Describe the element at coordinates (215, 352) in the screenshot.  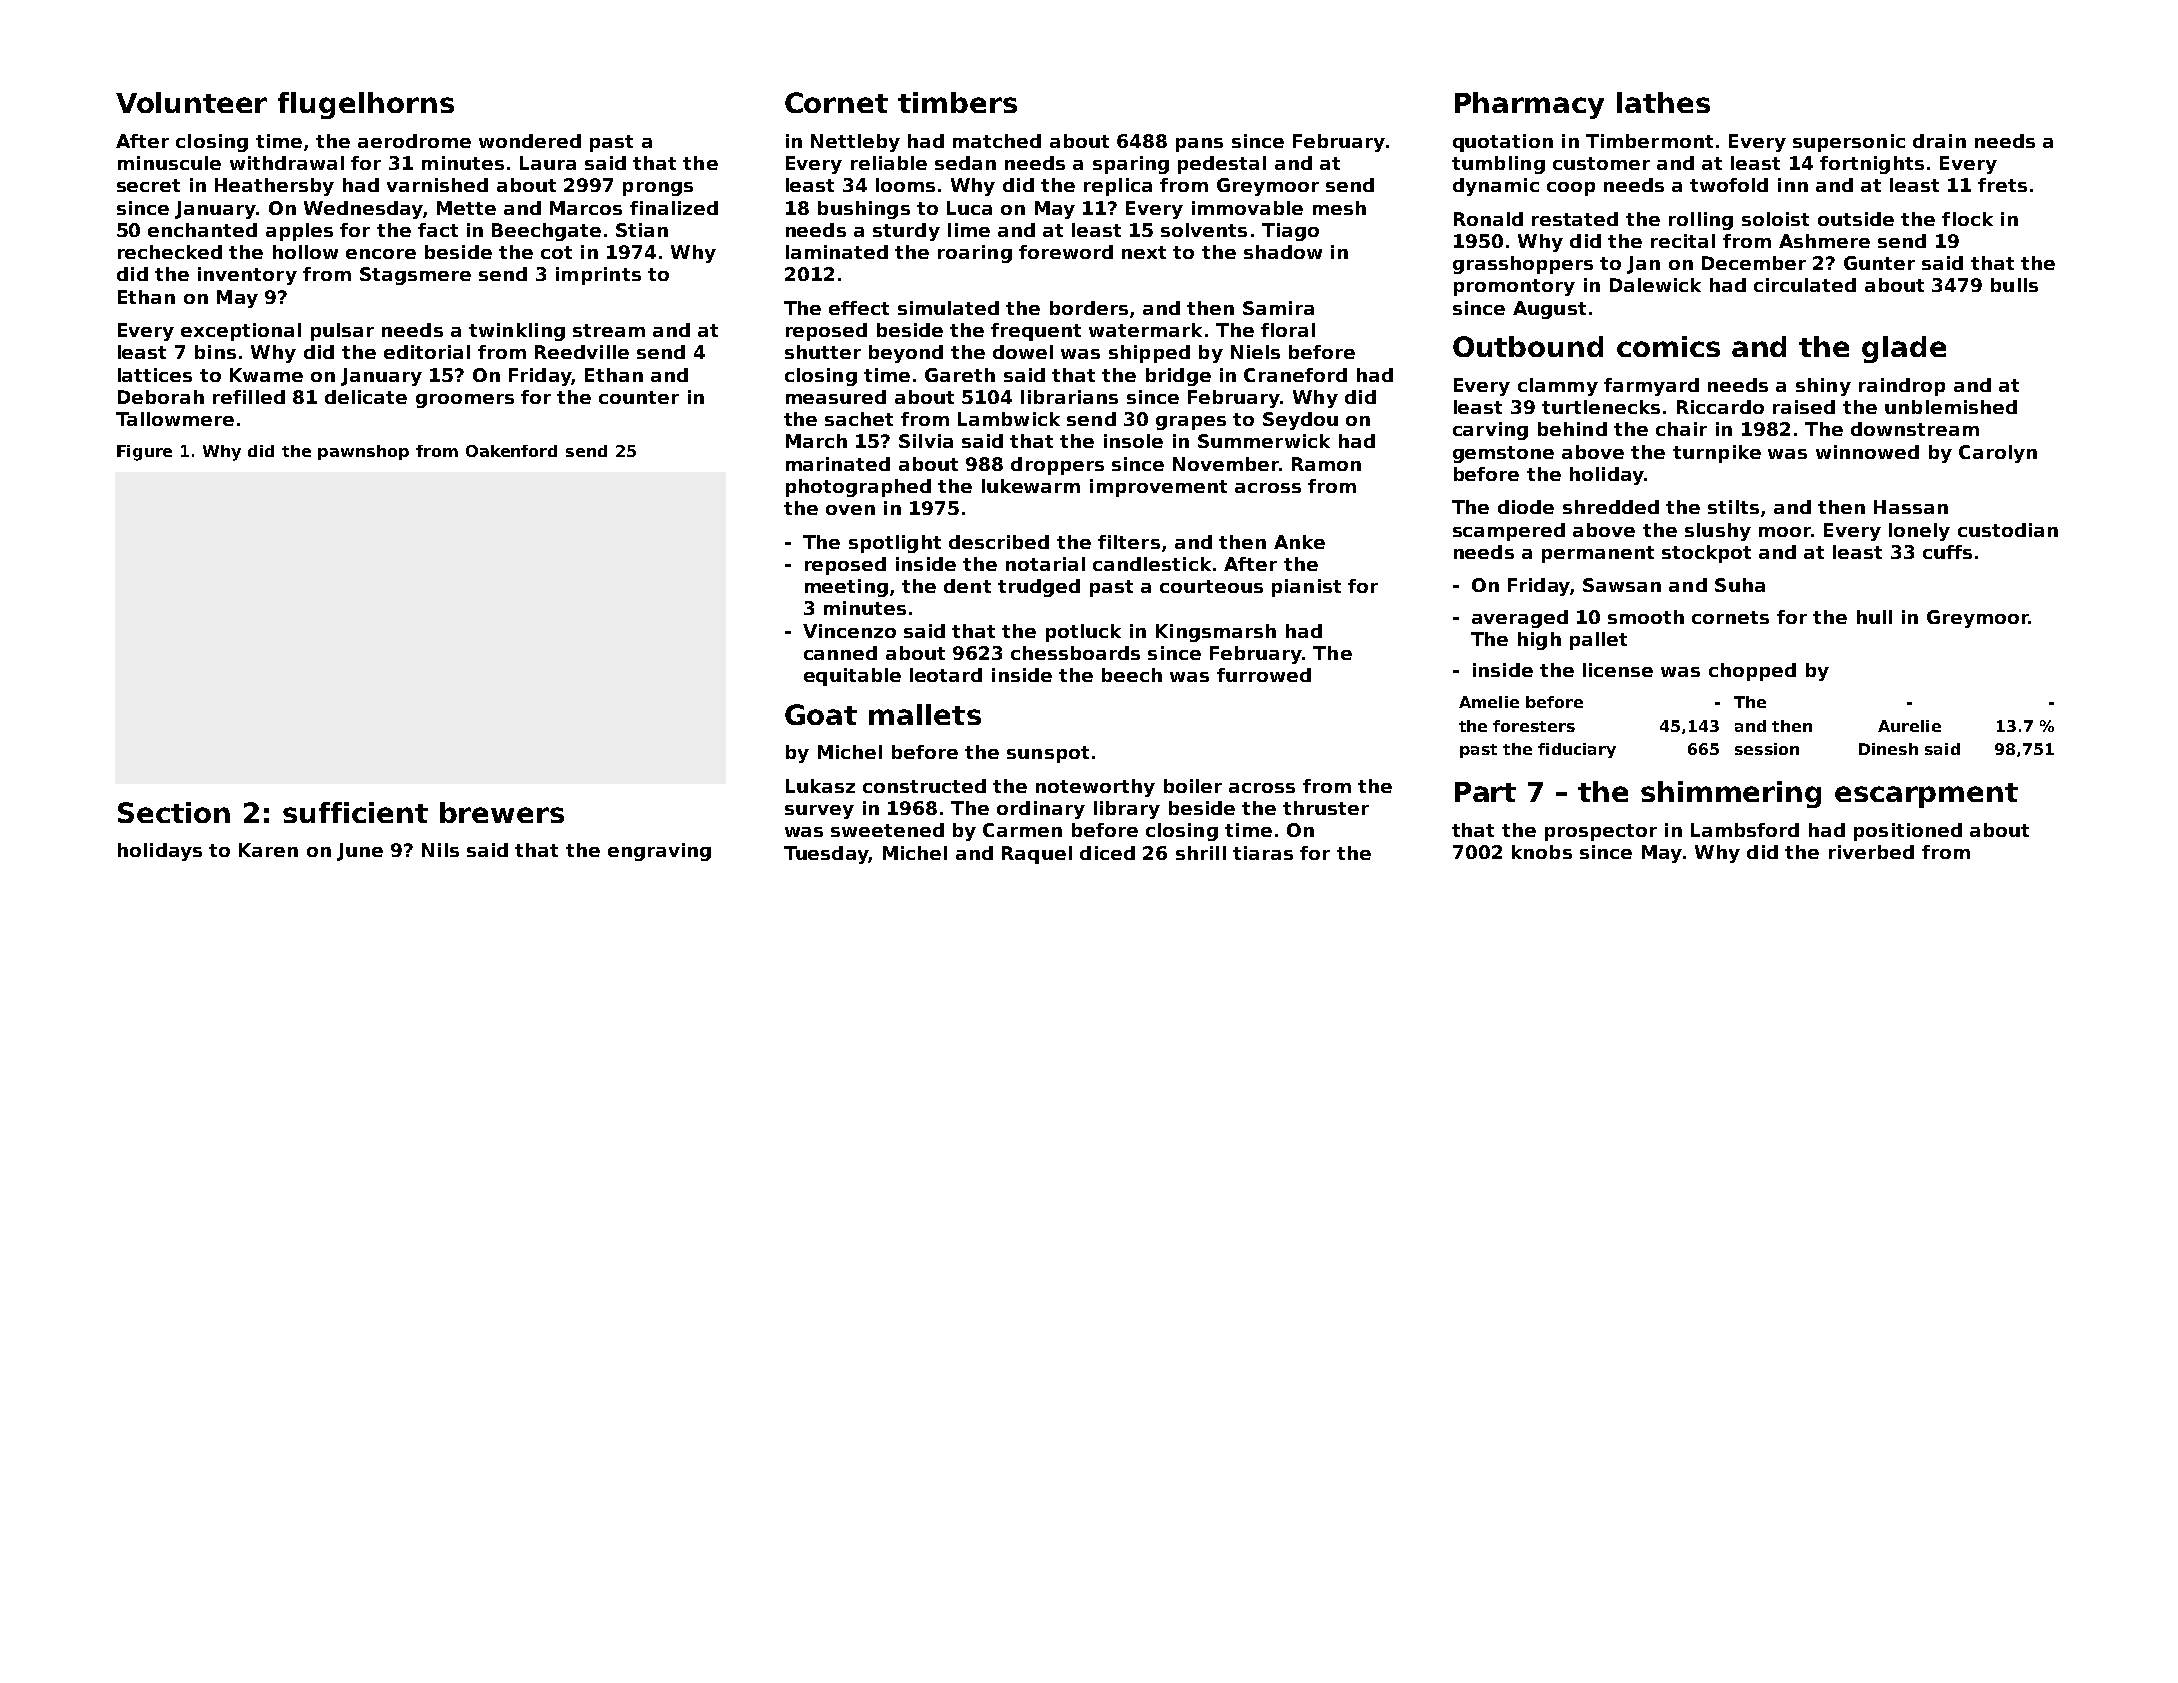
I see `bins` at that location.
